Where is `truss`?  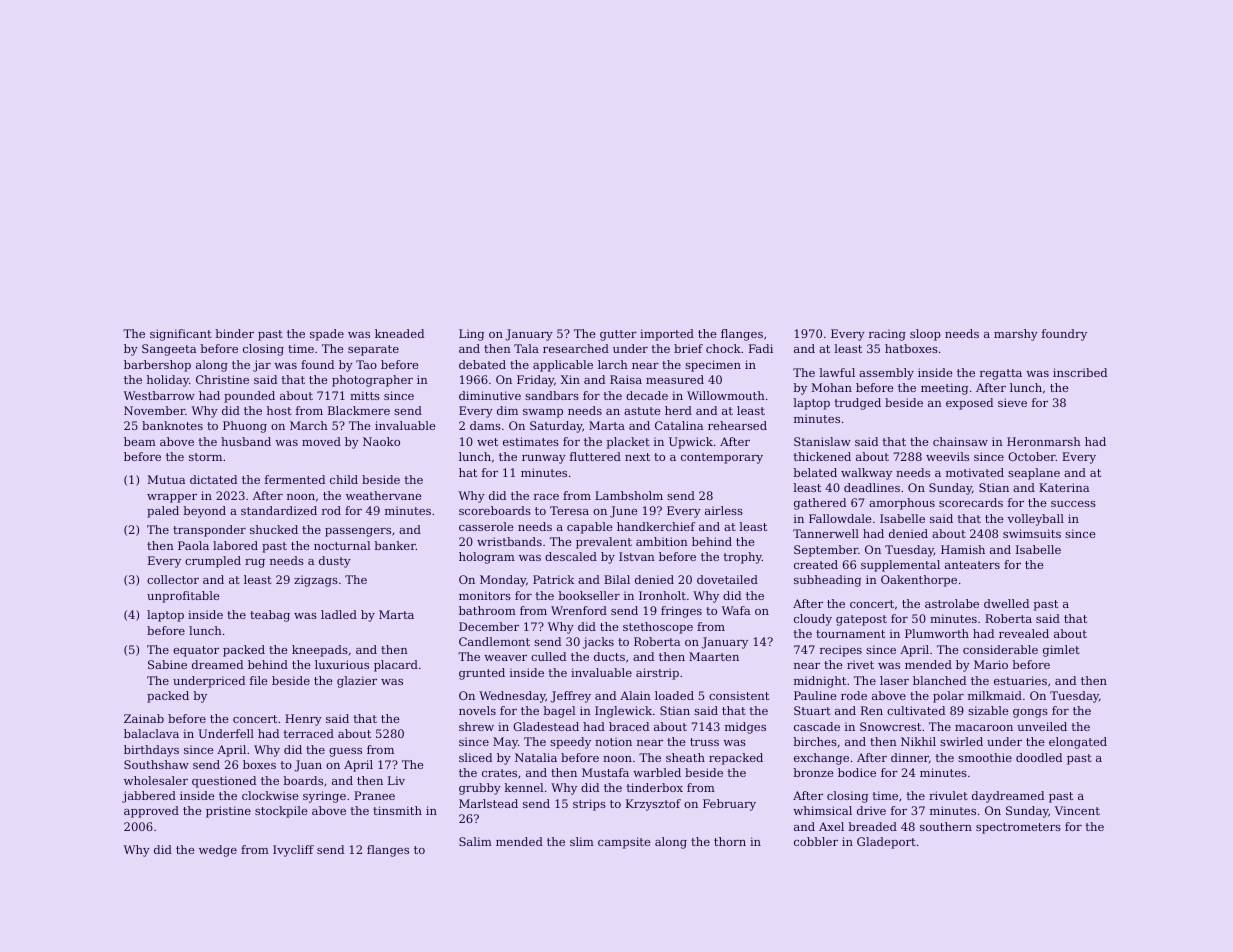 truss is located at coordinates (704, 742).
